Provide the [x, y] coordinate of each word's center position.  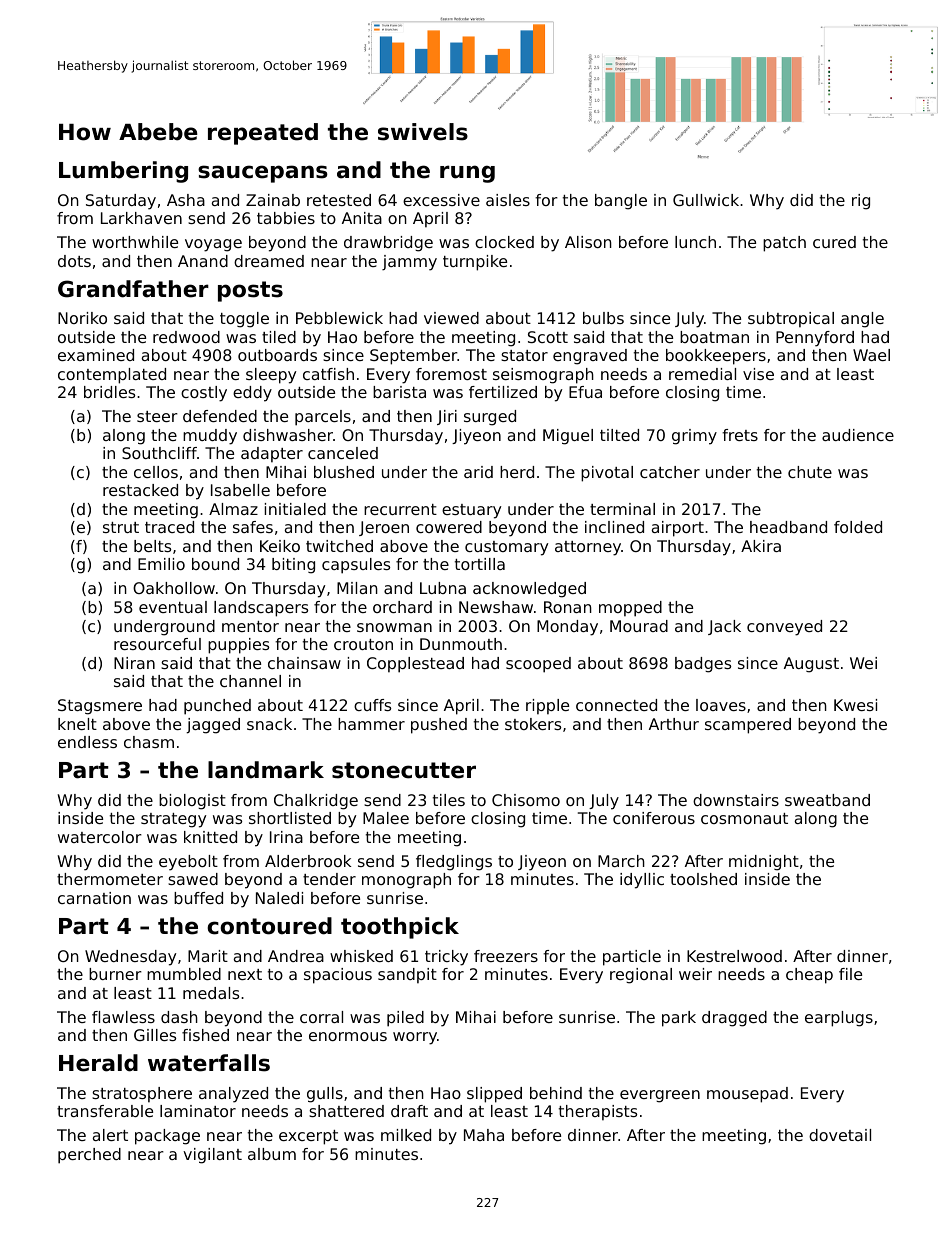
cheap [809, 976]
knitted [210, 837]
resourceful [157, 644]
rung [467, 174]
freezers [506, 956]
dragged [734, 1019]
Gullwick [706, 200]
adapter [272, 454]
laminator [198, 1111]
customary [506, 548]
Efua [585, 392]
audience [858, 435]
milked [406, 1135]
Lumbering [123, 172]
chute [810, 472]
